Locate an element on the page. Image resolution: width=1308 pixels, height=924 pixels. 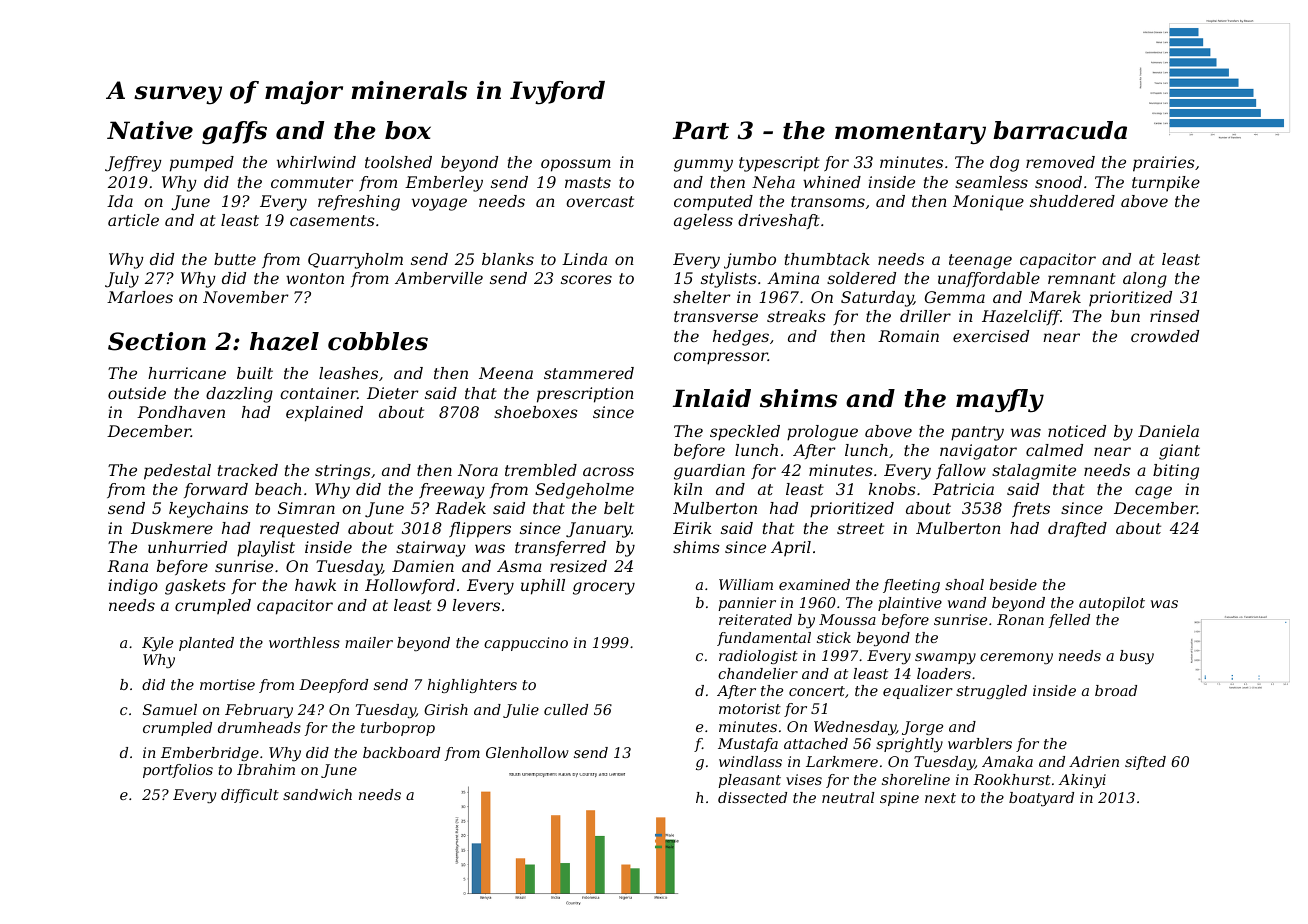
momentary is located at coordinates (910, 133).
